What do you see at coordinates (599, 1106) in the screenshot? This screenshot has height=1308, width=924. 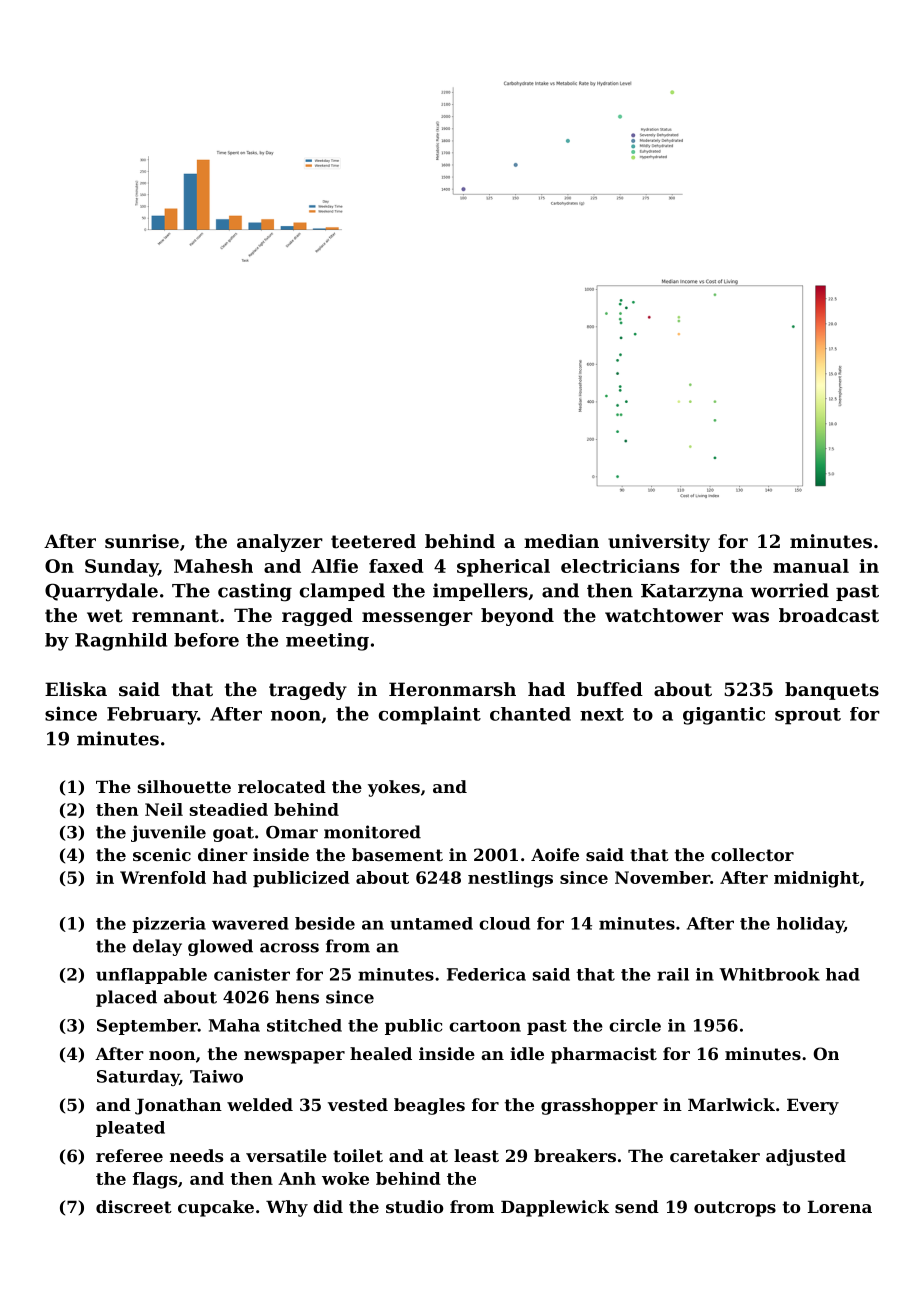 I see `grasshopper` at bounding box center [599, 1106].
